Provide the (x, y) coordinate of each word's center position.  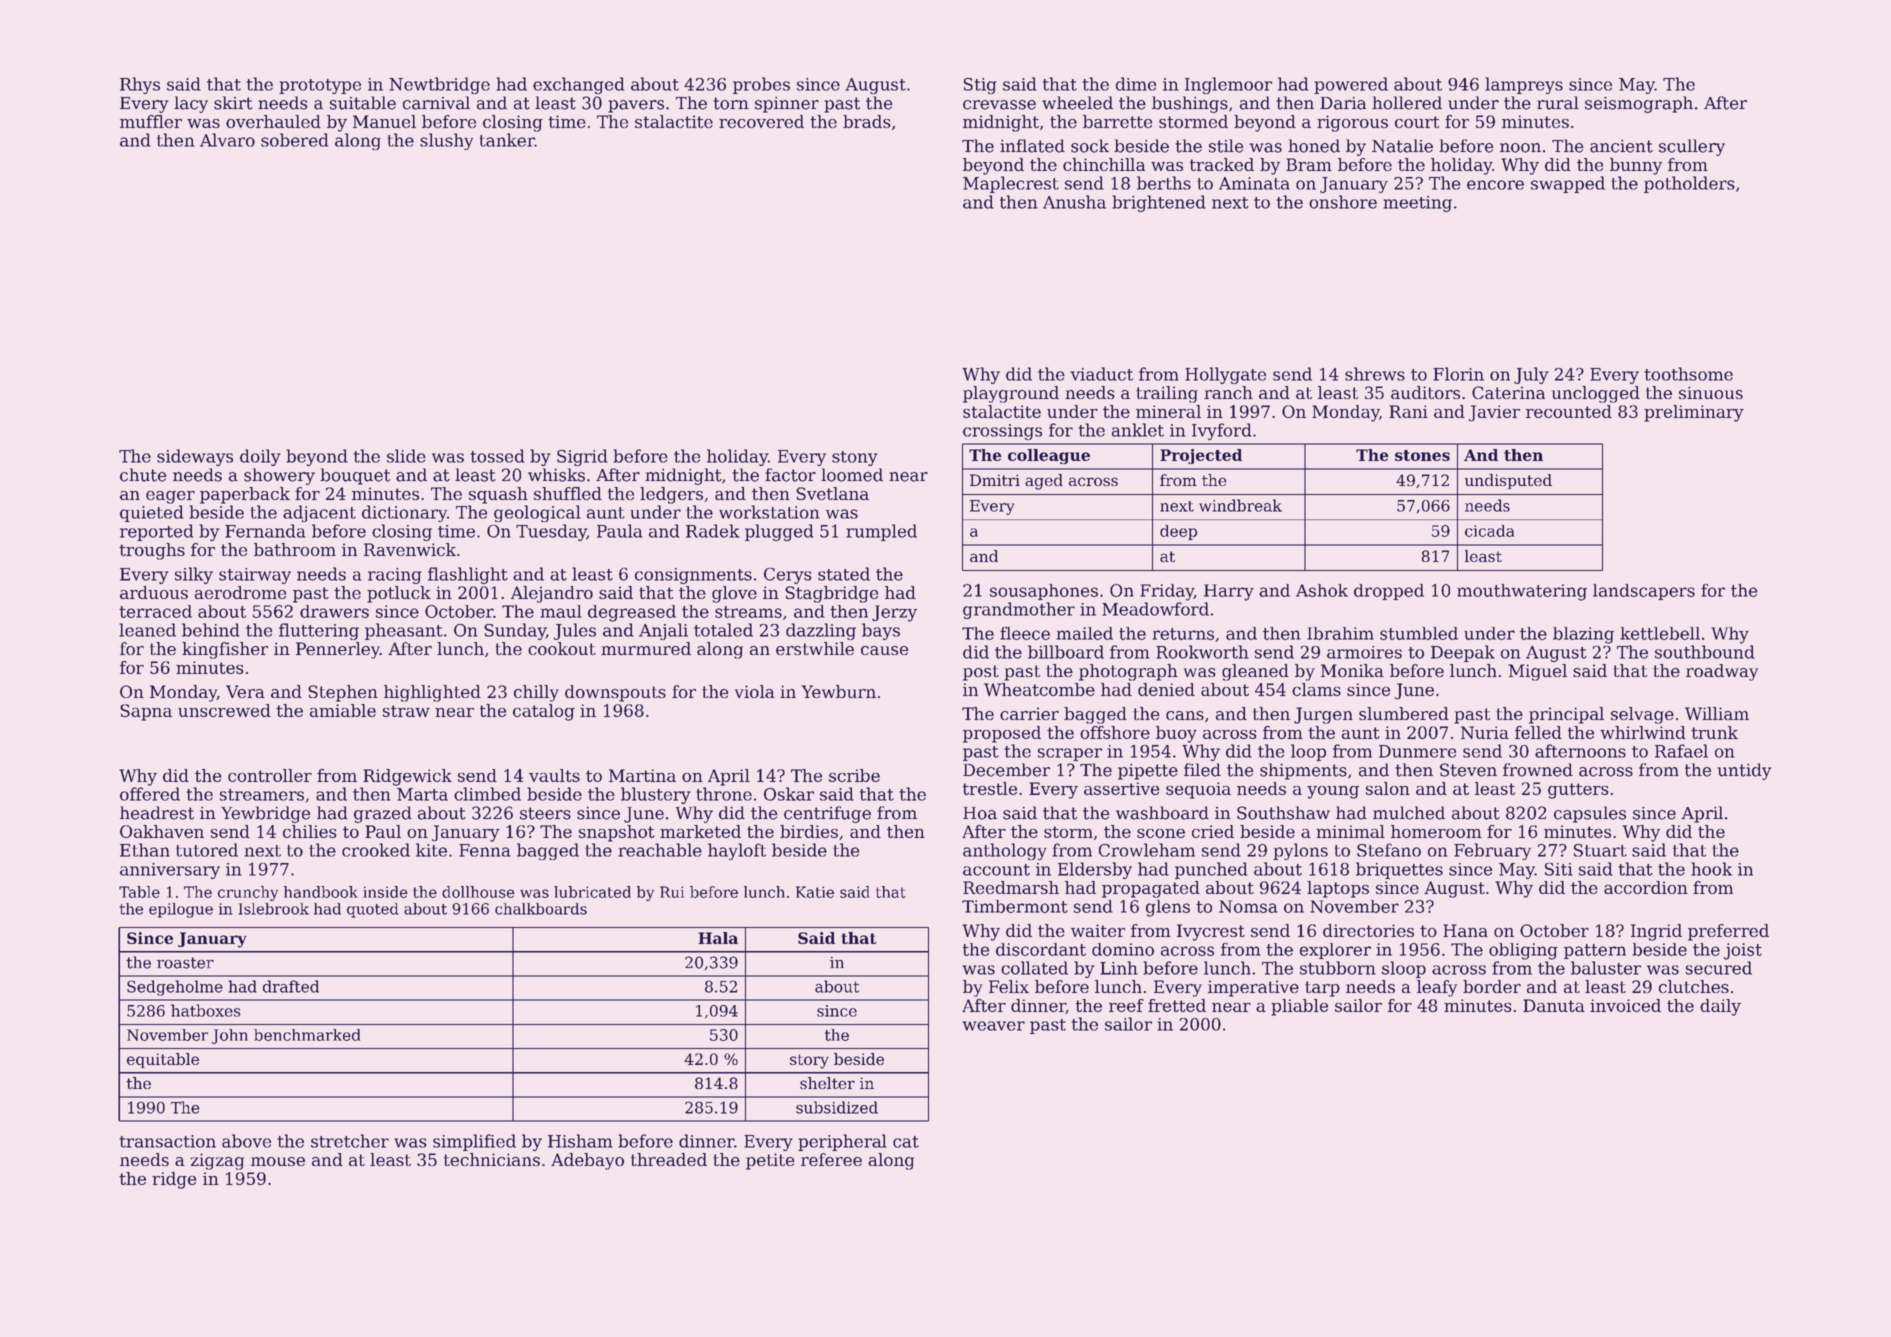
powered (1351, 85)
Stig (980, 86)
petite (770, 1161)
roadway (1722, 672)
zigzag (217, 1161)
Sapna (146, 712)
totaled (723, 630)
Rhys (140, 85)
